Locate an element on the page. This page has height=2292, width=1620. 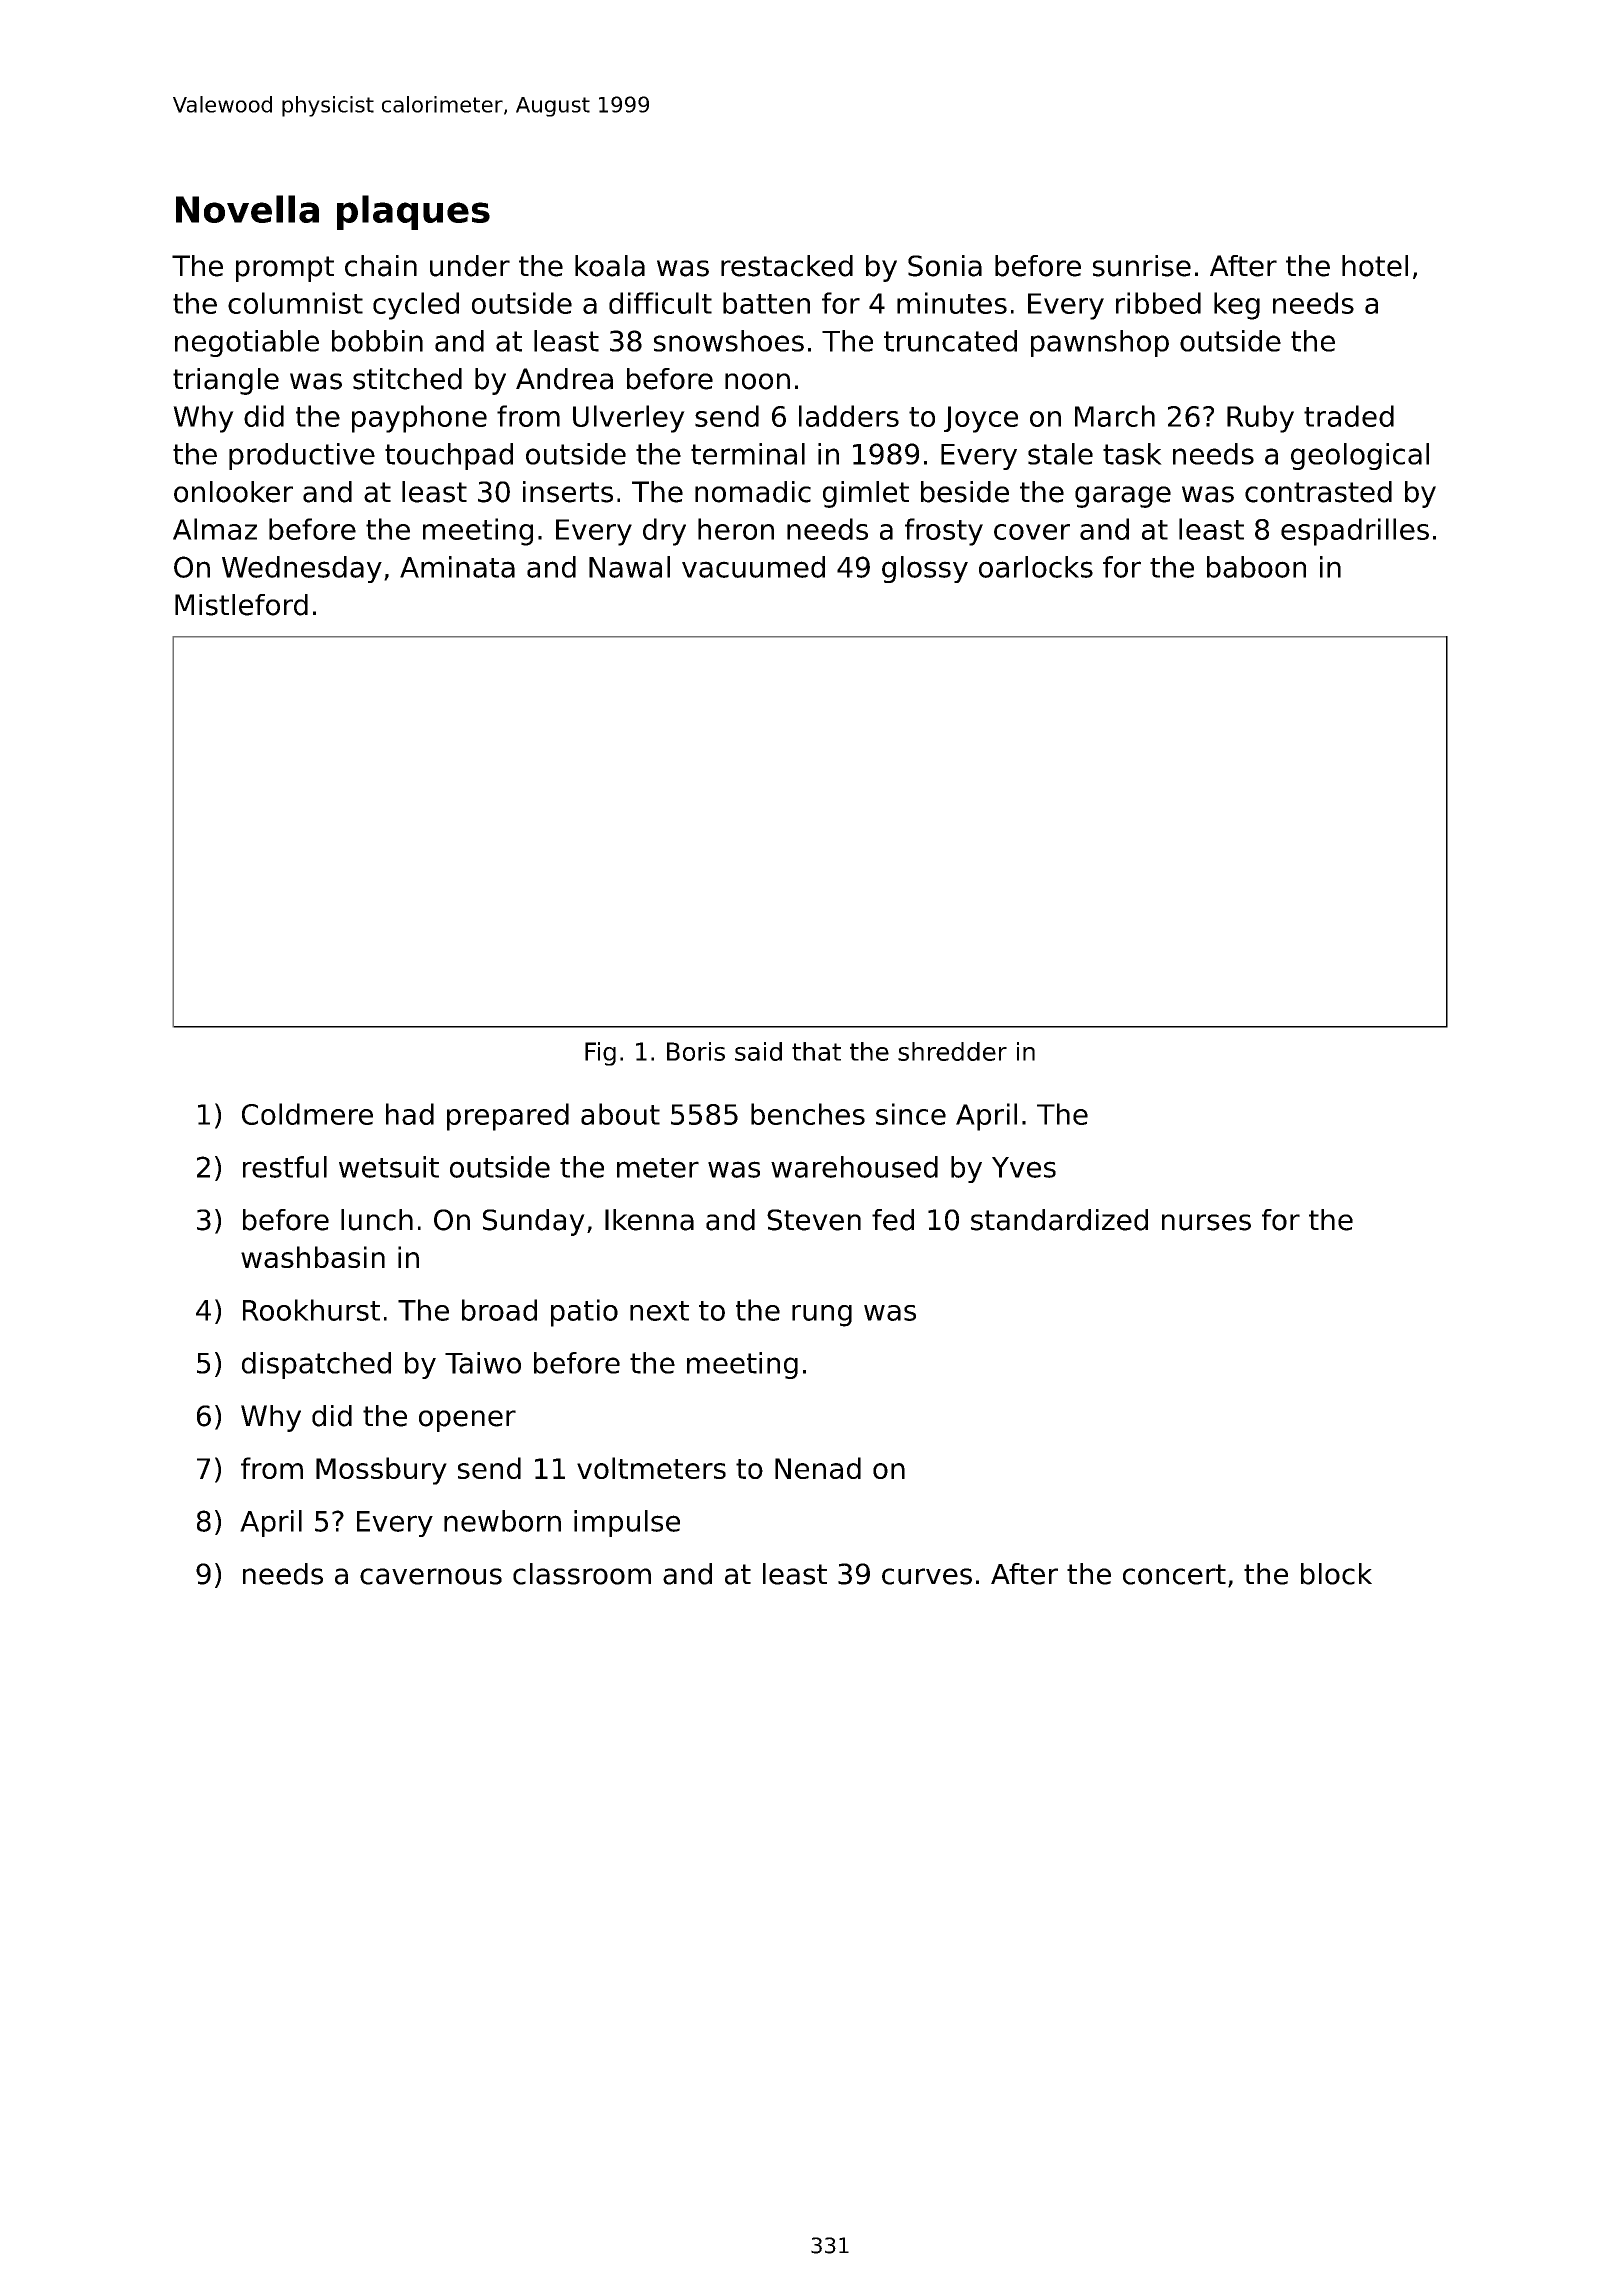
Mossbury is located at coordinates (381, 1471).
